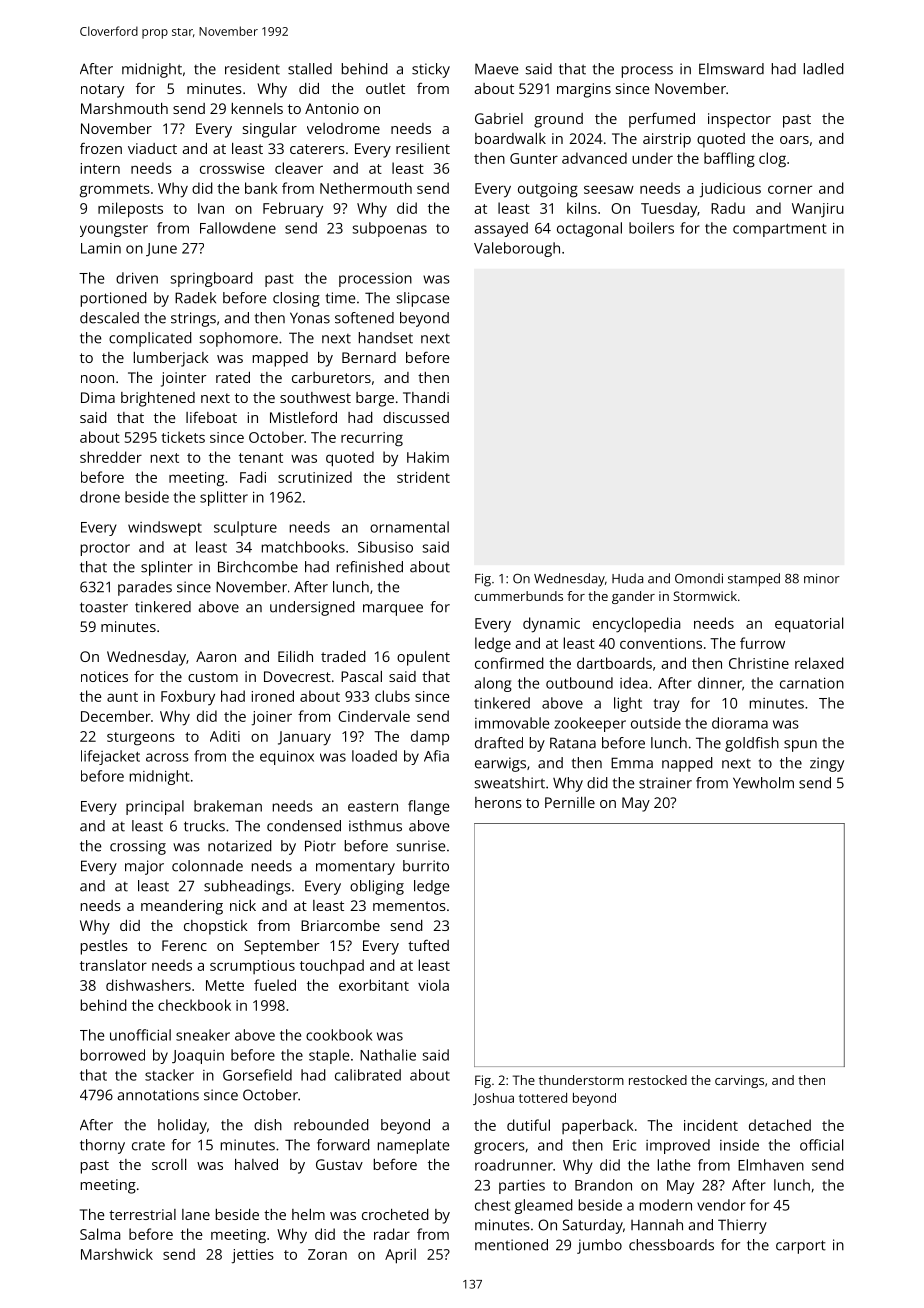 This image has height=1308, width=924. What do you see at coordinates (238, 228) in the image?
I see `Fallowdene` at bounding box center [238, 228].
